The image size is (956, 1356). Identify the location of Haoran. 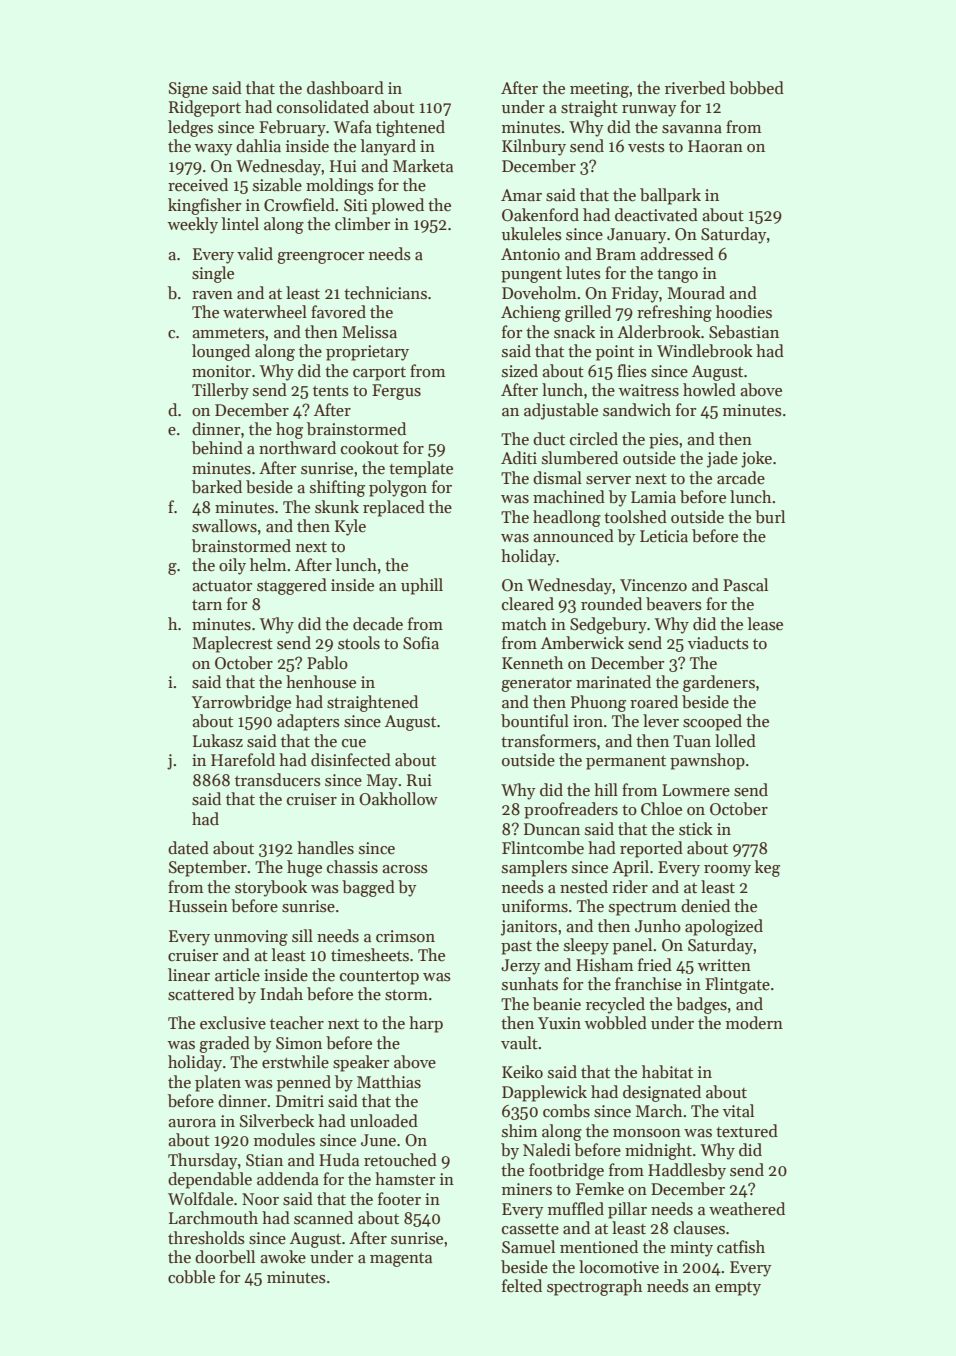
(715, 146).
